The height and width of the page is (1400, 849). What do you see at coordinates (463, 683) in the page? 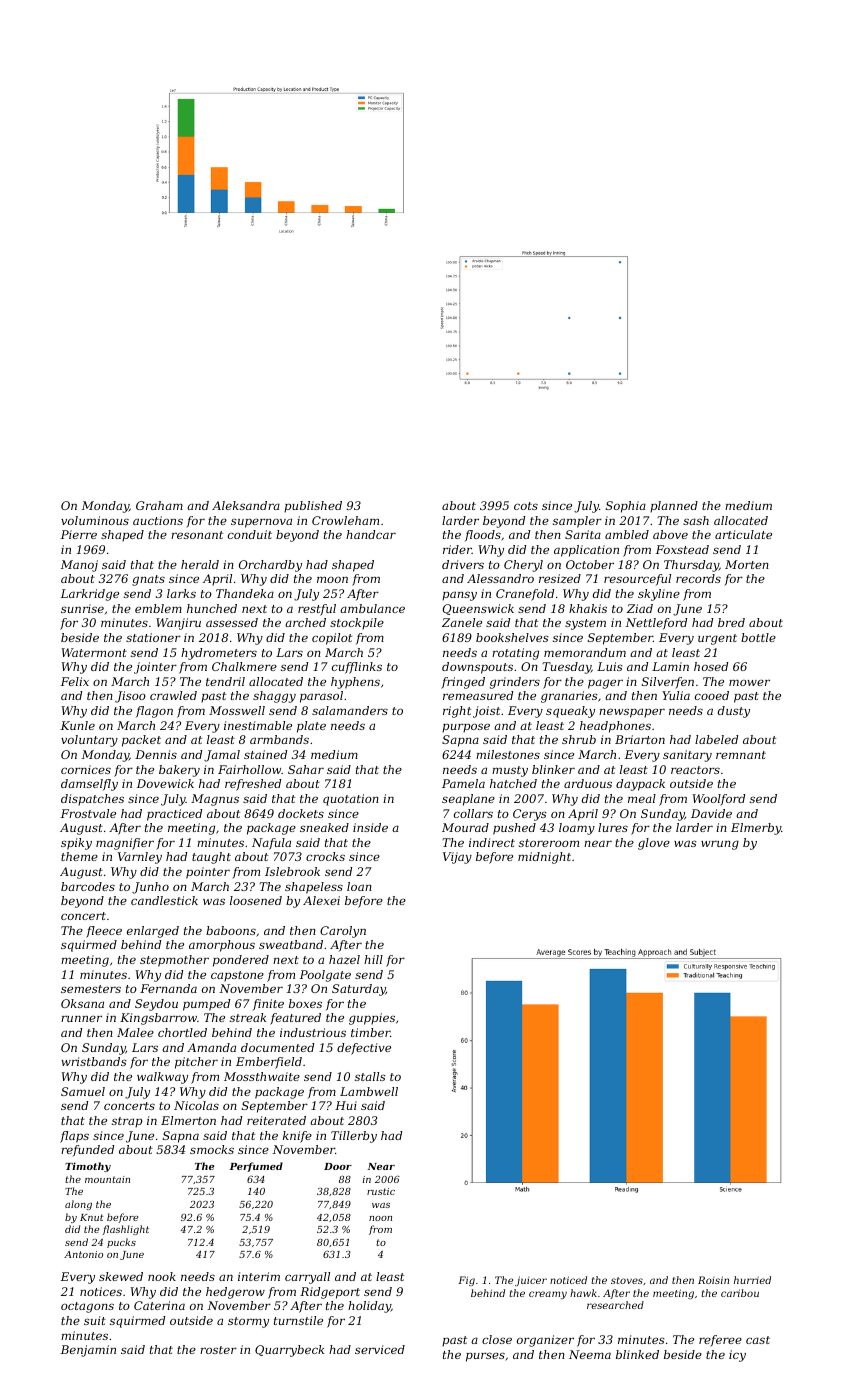
I see `fringed` at bounding box center [463, 683].
